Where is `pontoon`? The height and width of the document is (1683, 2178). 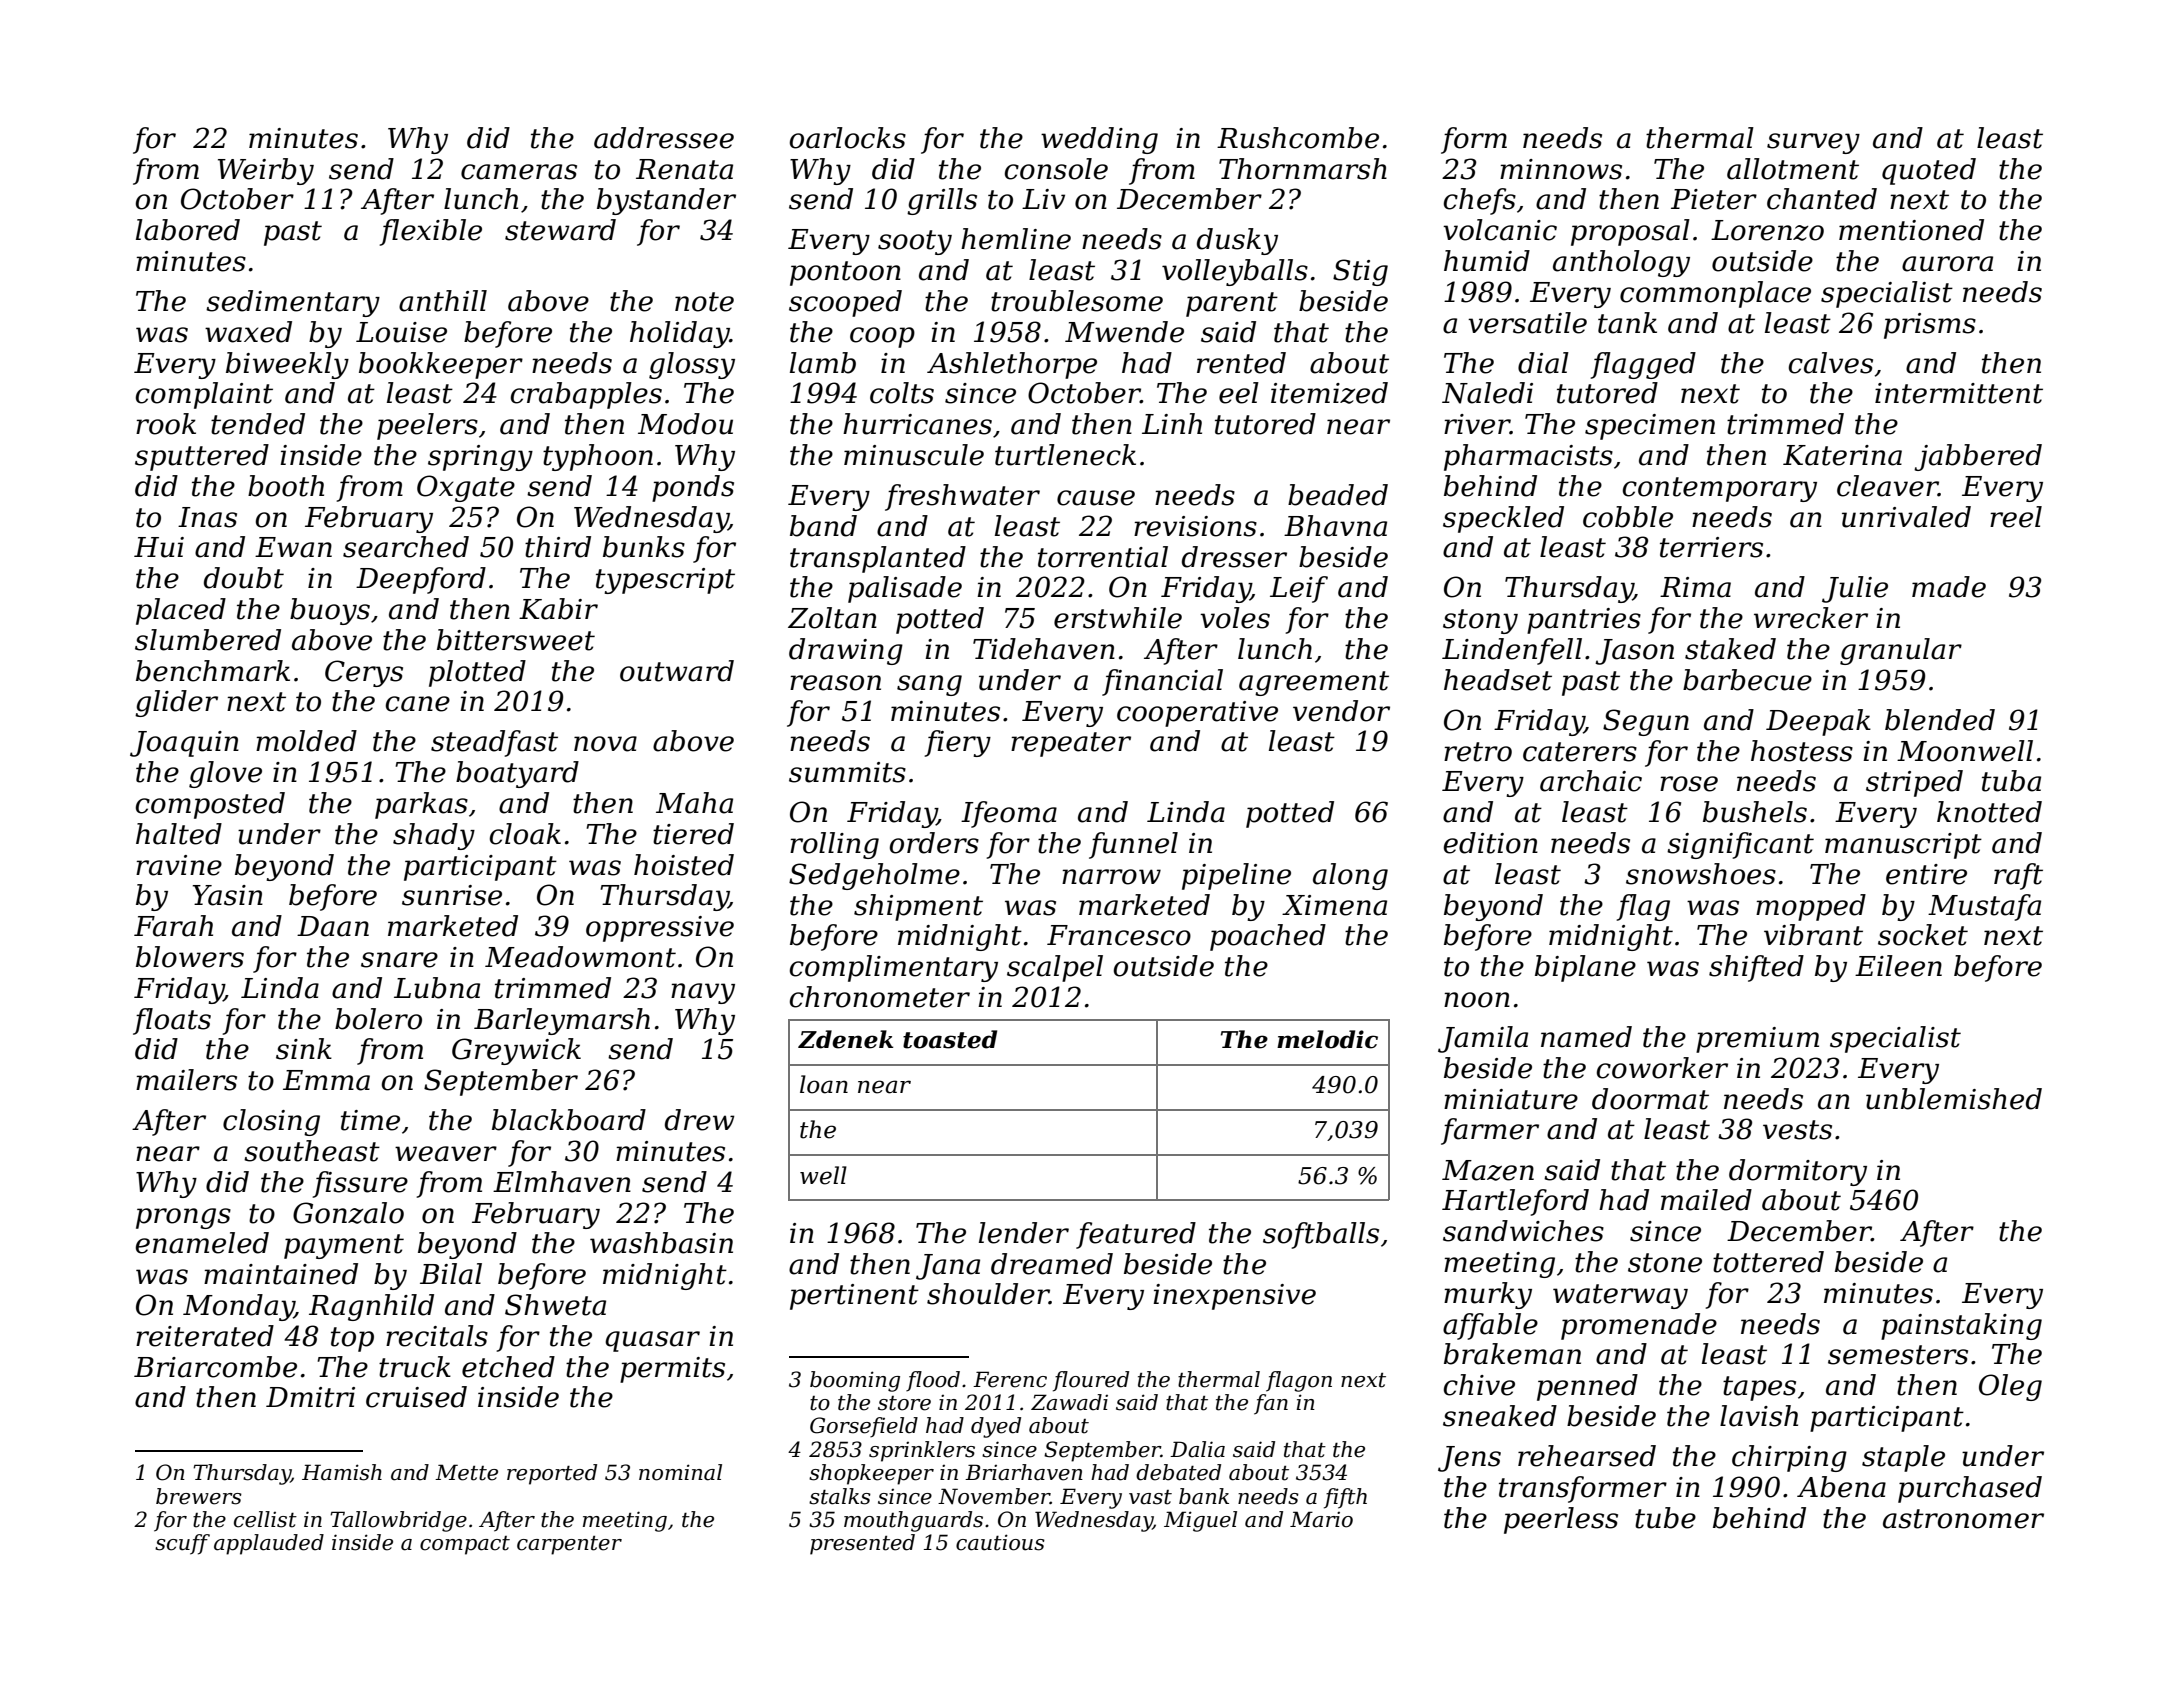
pontoon is located at coordinates (845, 273).
